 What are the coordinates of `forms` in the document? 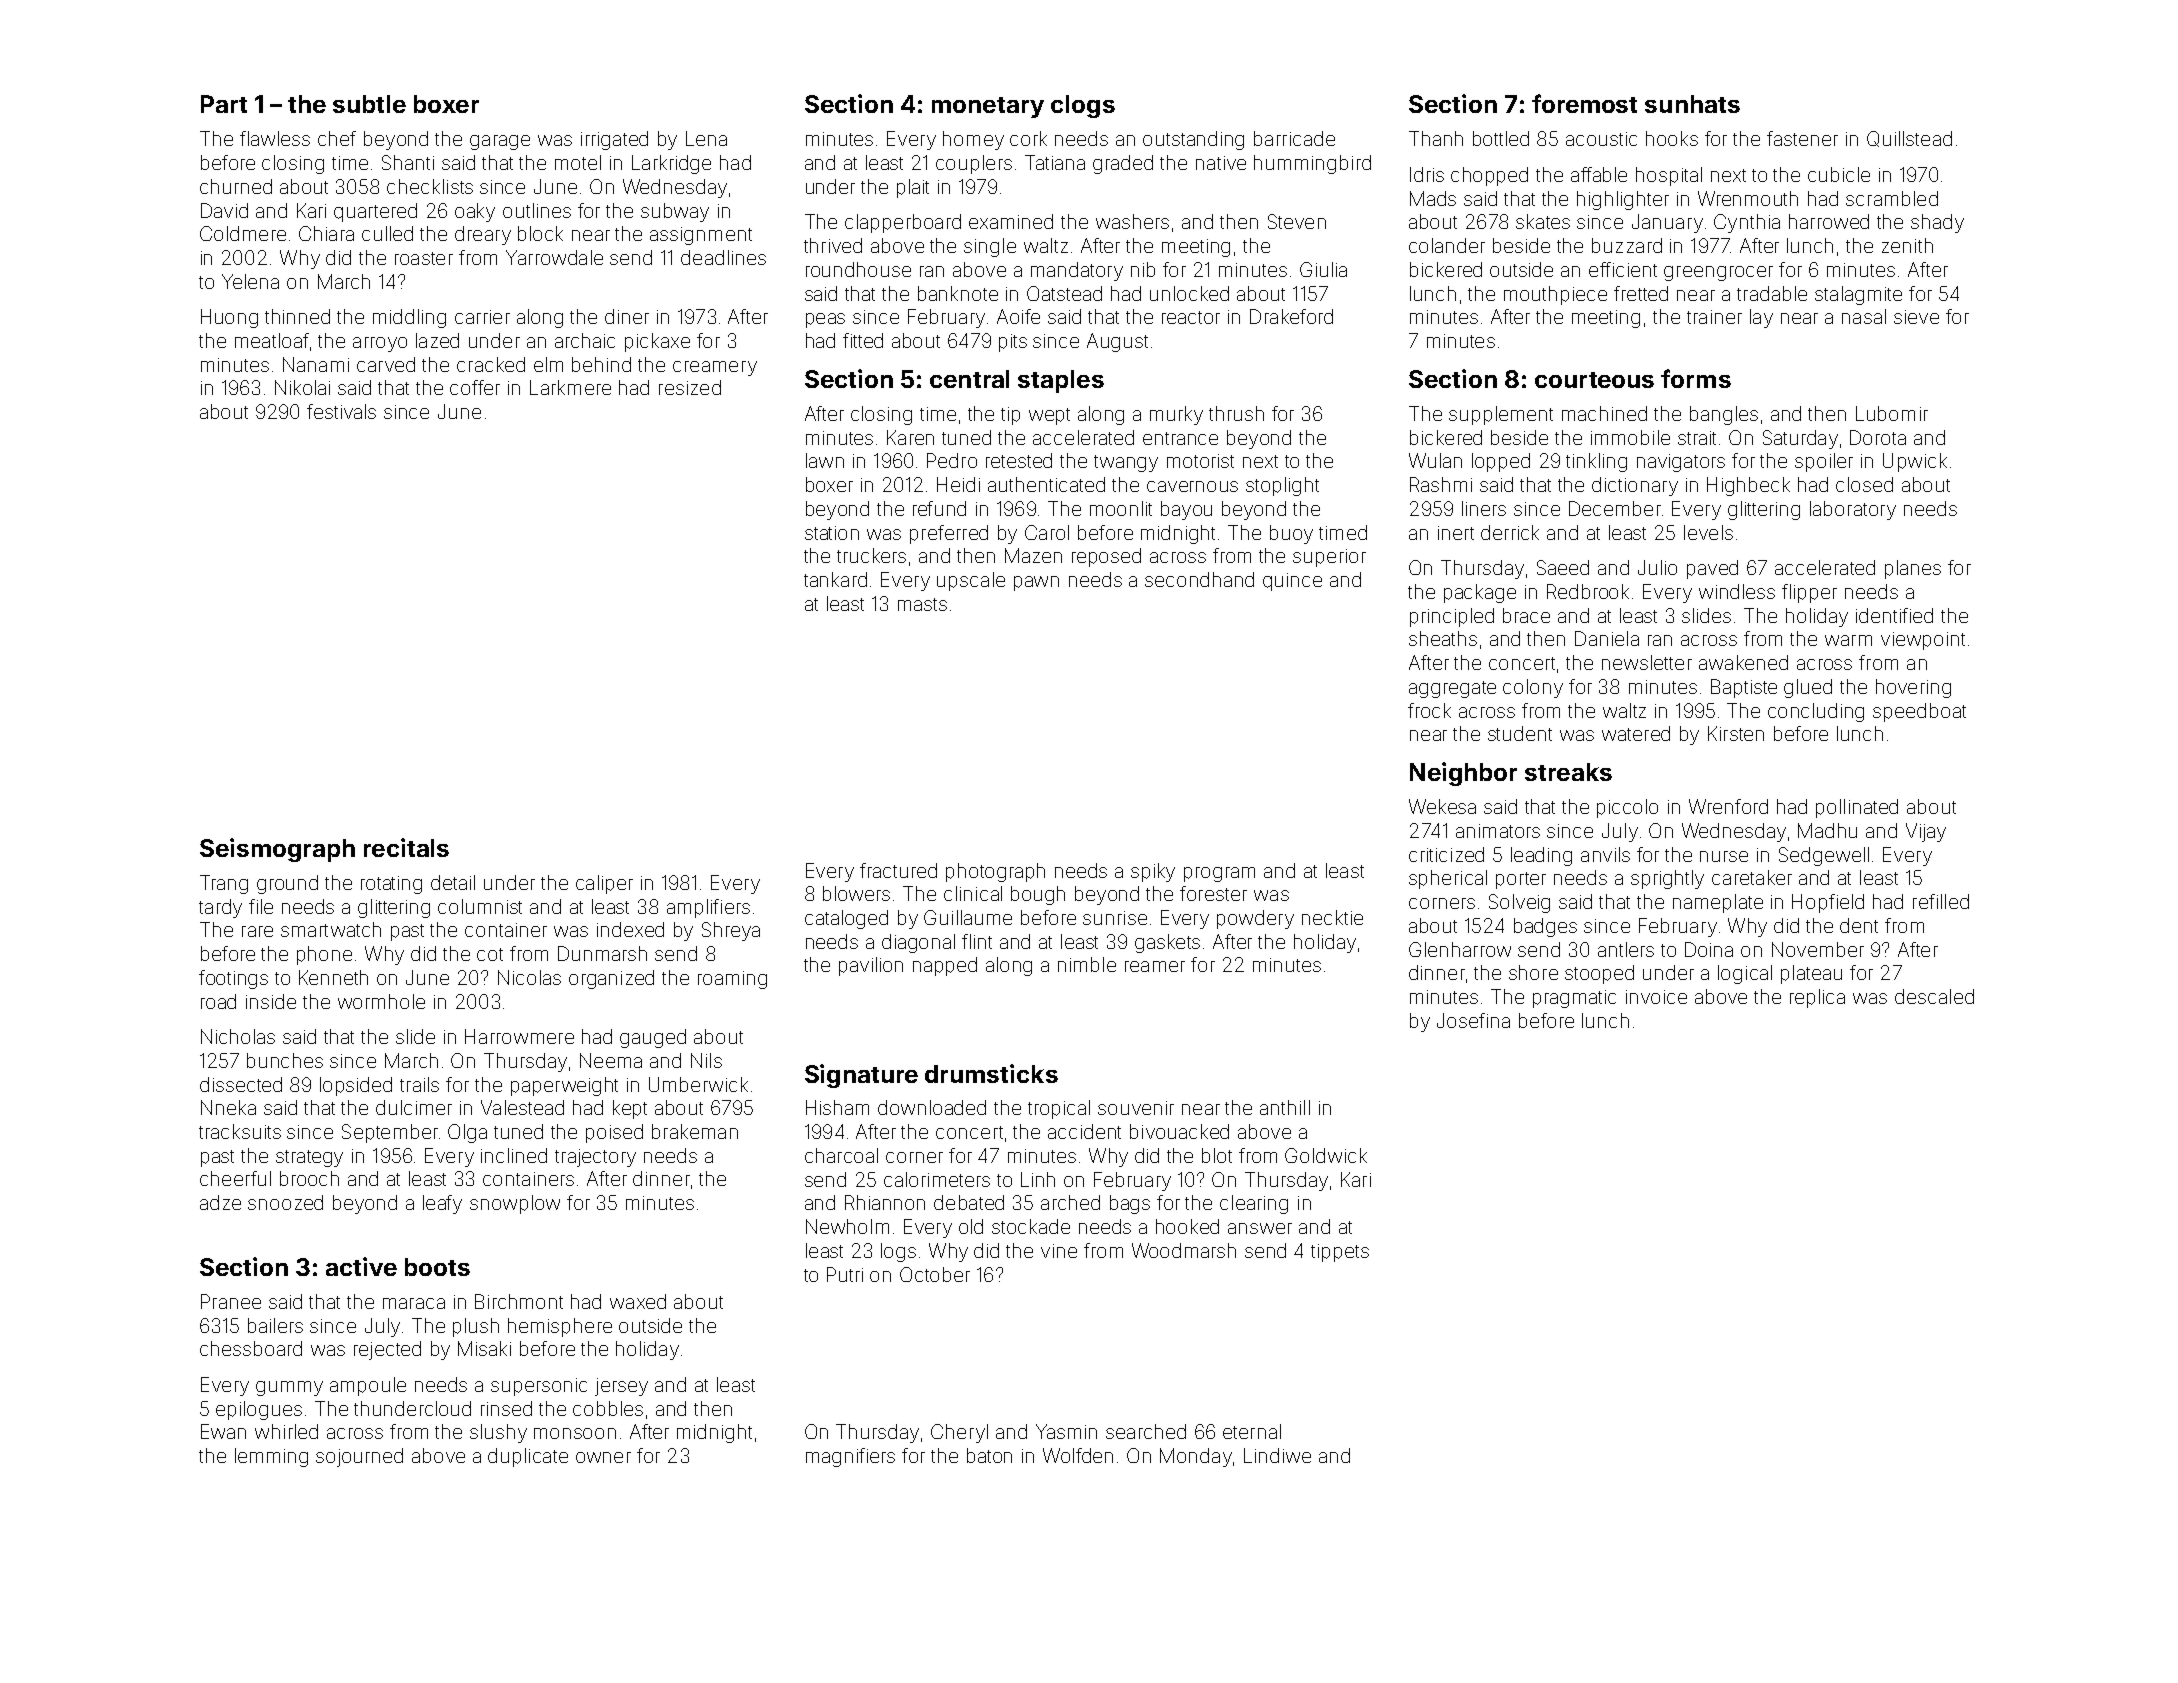 It's located at (1696, 378).
